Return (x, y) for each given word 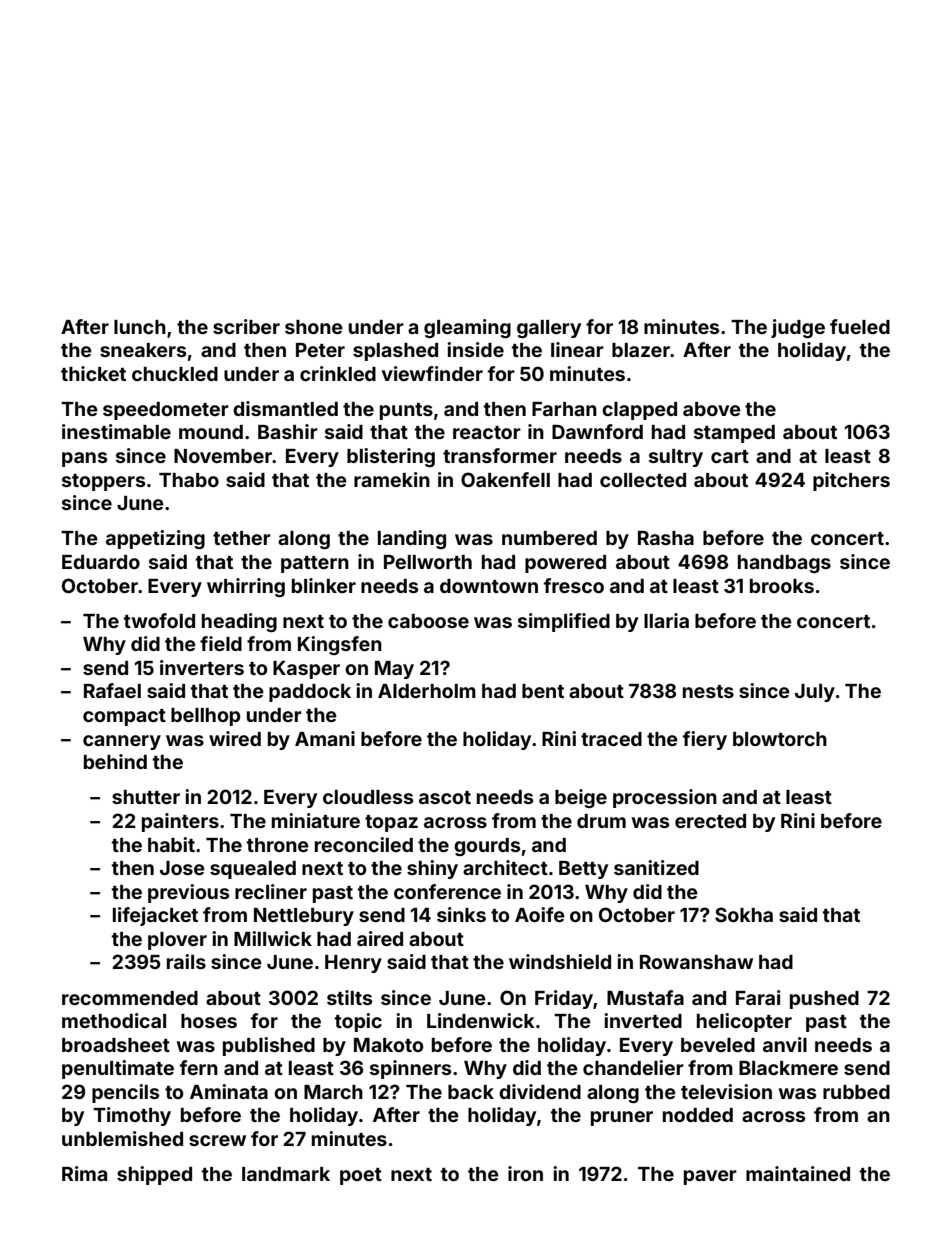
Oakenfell (505, 479)
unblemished (122, 1138)
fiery (705, 740)
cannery (122, 742)
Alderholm (427, 691)
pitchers (851, 481)
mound (211, 432)
